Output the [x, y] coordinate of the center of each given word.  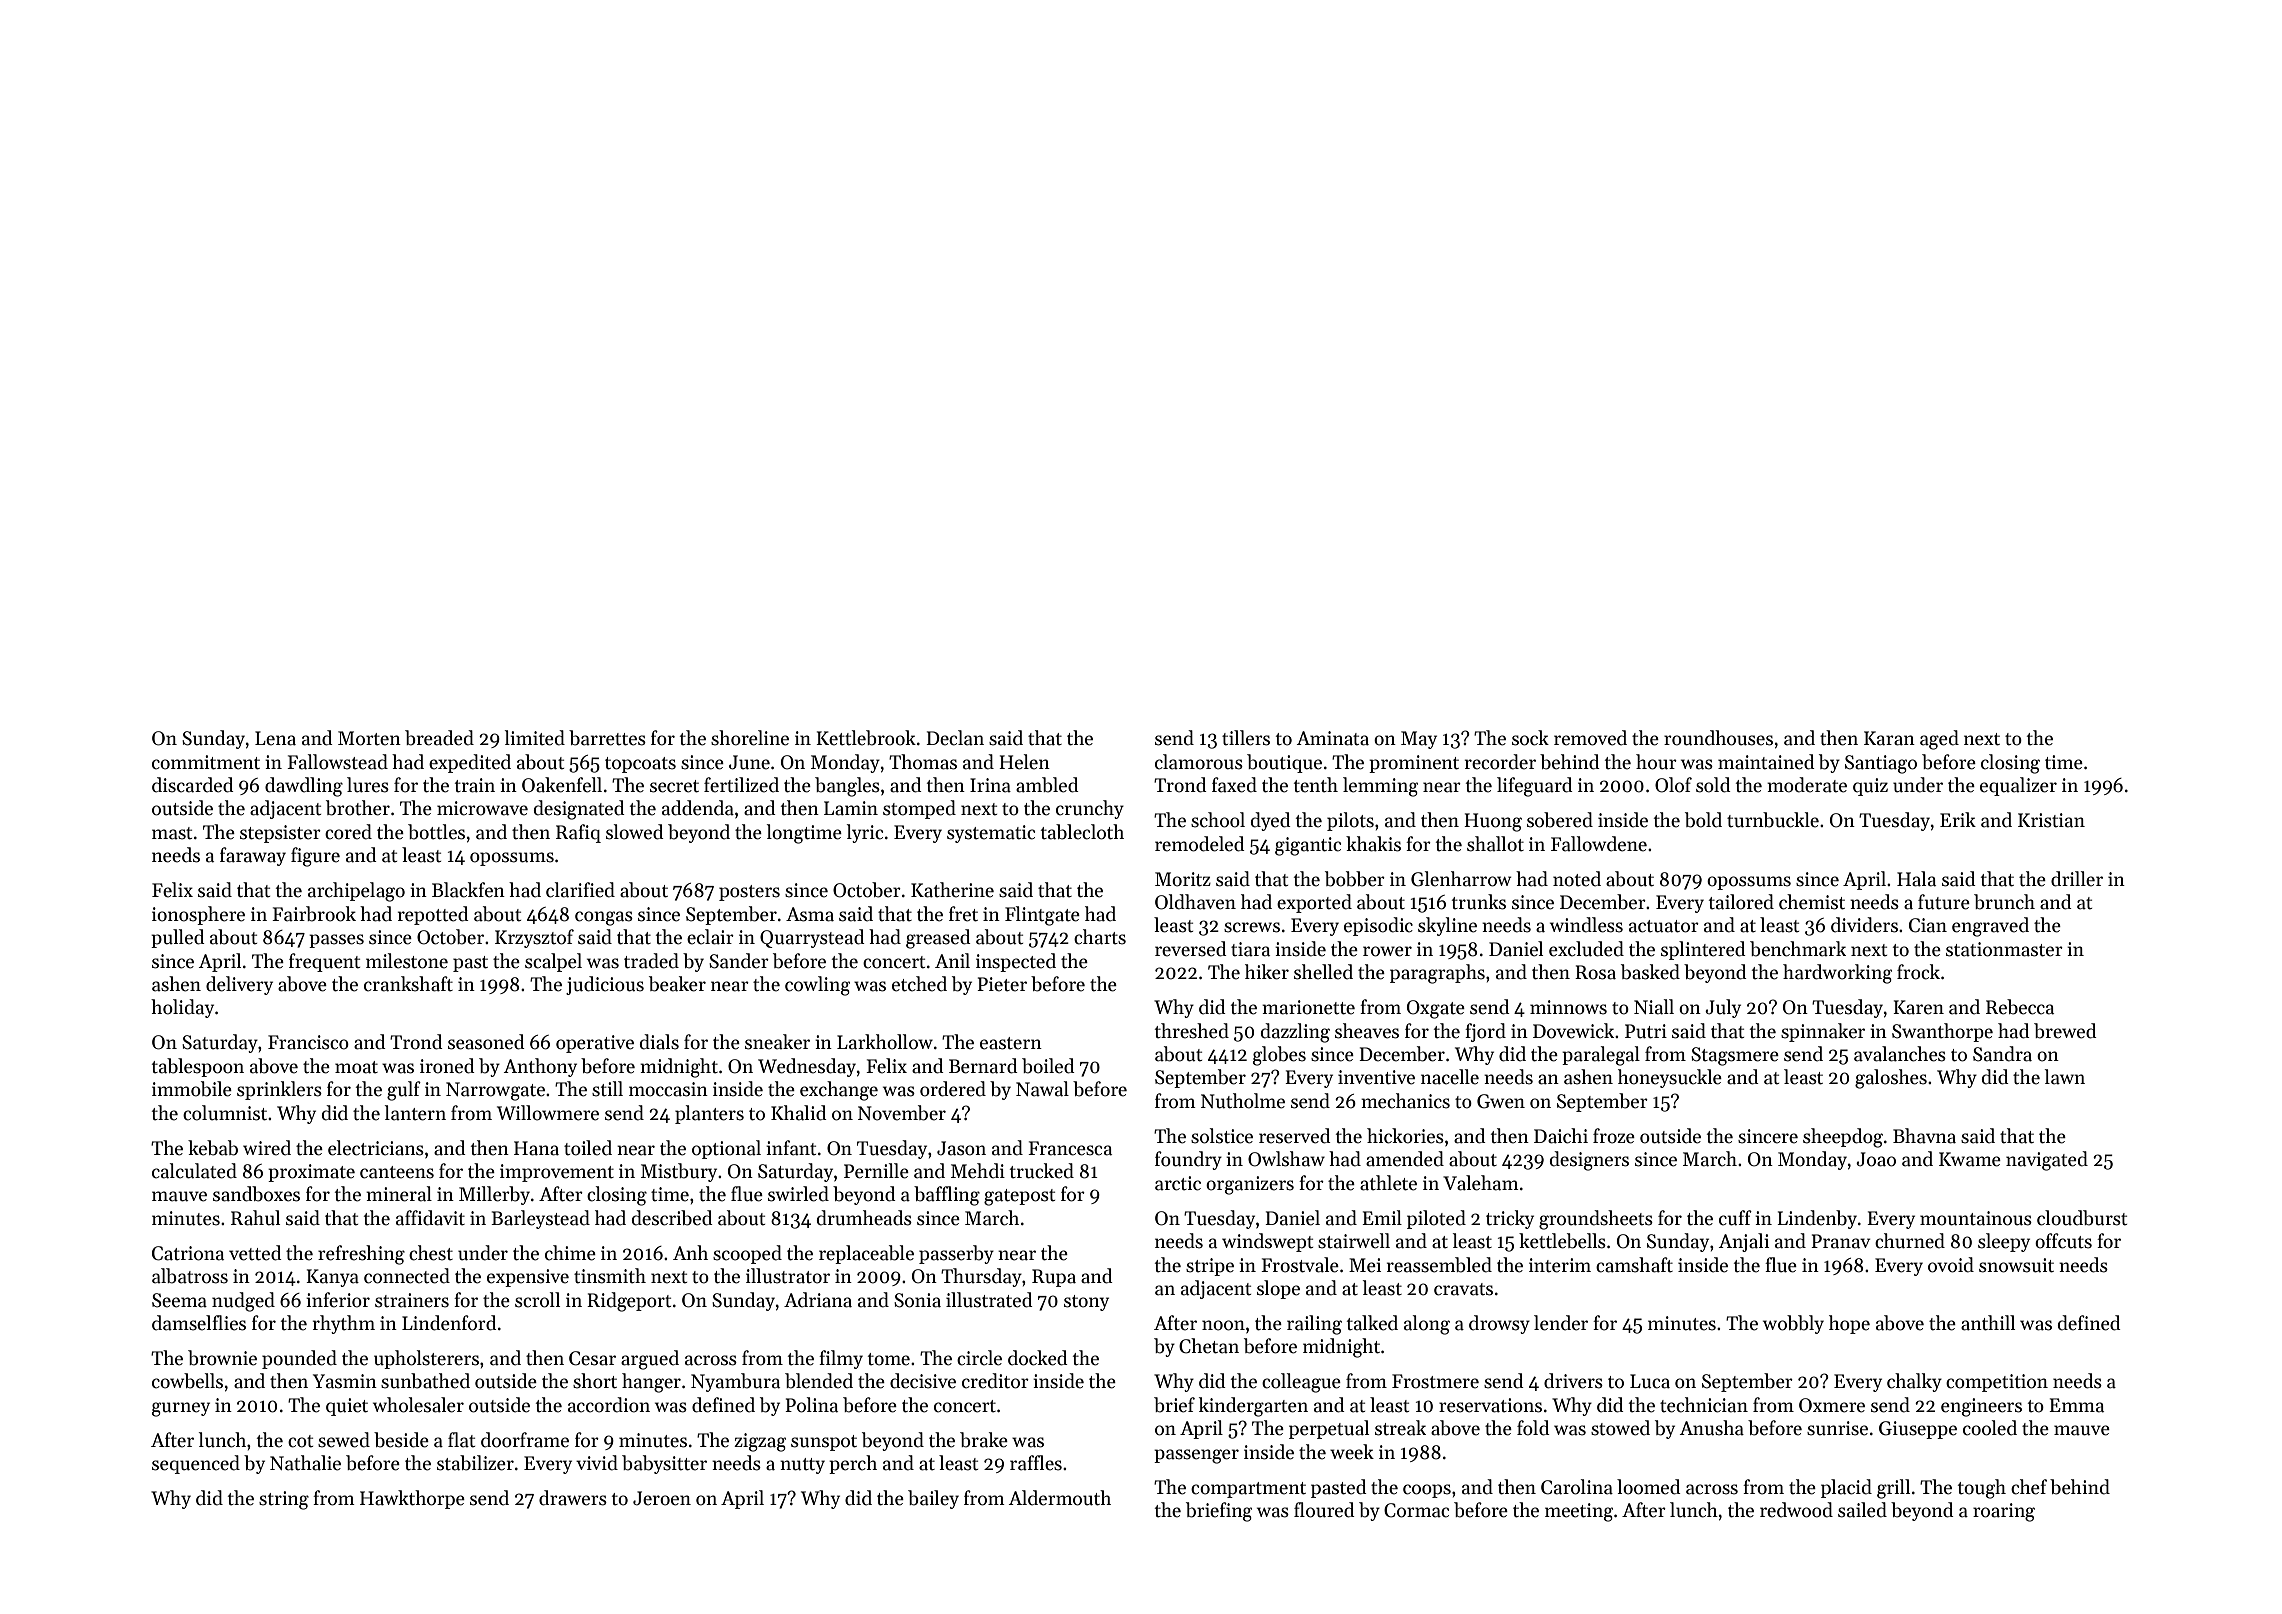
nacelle [1450, 1077]
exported [1314, 903]
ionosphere [198, 915]
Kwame [1970, 1159]
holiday [182, 1008]
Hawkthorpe [412, 1499]
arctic [1178, 1183]
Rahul [255, 1218]
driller [2077, 879]
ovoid [1951, 1265]
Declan [955, 738]
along [1427, 1325]
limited [535, 738]
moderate [1807, 785]
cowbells [187, 1381]
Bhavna [1924, 1136]
